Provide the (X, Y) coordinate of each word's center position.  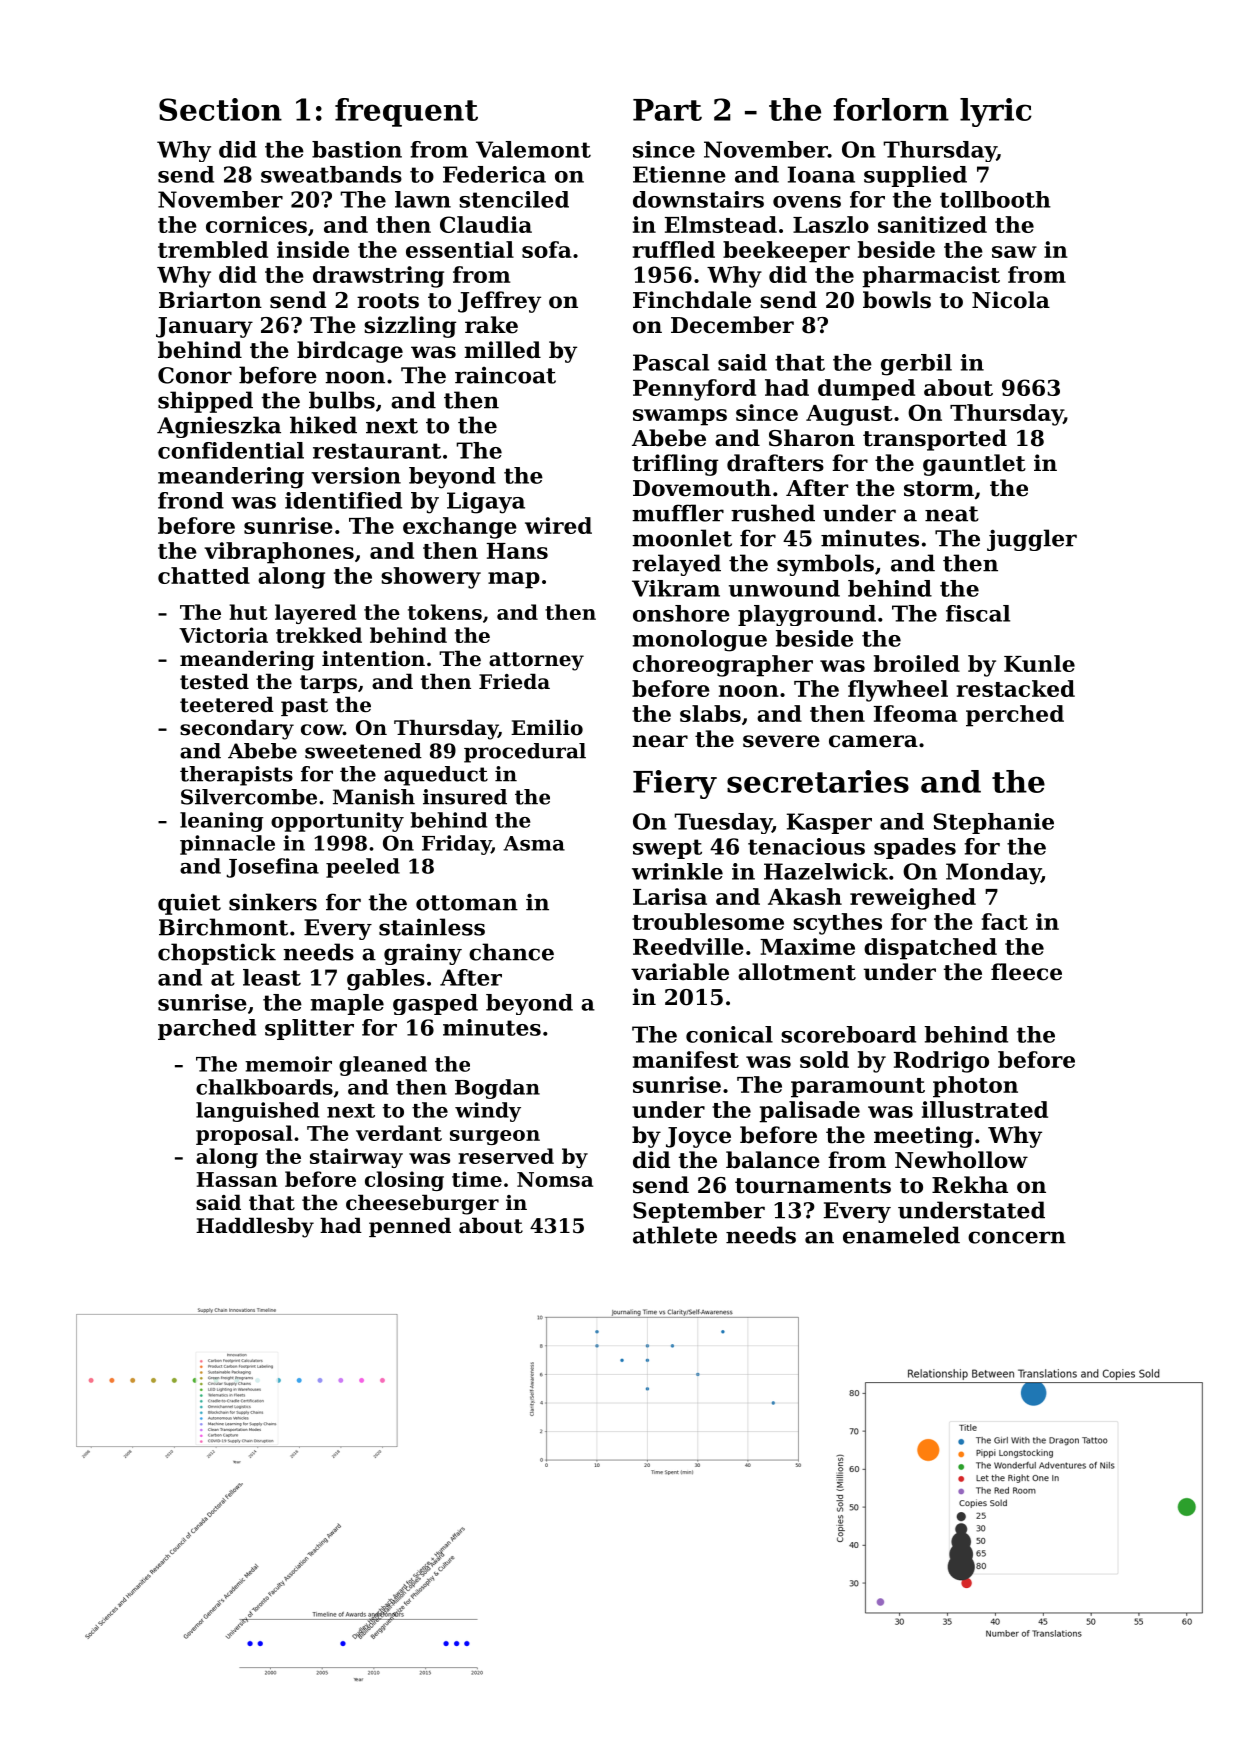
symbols (825, 565)
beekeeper (786, 252)
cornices (256, 224)
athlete (675, 1235)
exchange (460, 528)
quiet (189, 904)
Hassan (237, 1179)
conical (729, 1034)
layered (315, 614)
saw (1014, 252)
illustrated (985, 1109)
